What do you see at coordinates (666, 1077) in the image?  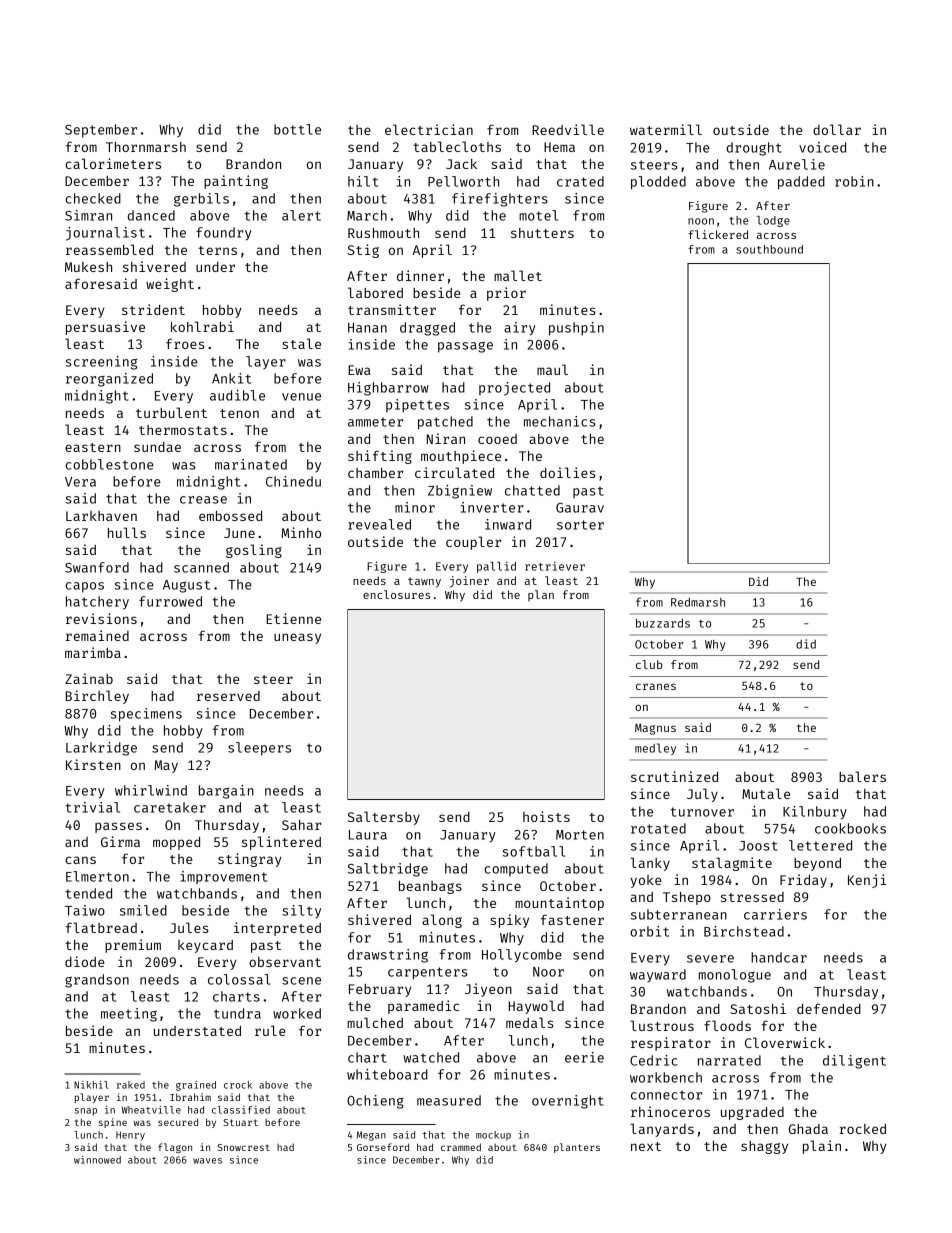 I see `workbench` at bounding box center [666, 1077].
